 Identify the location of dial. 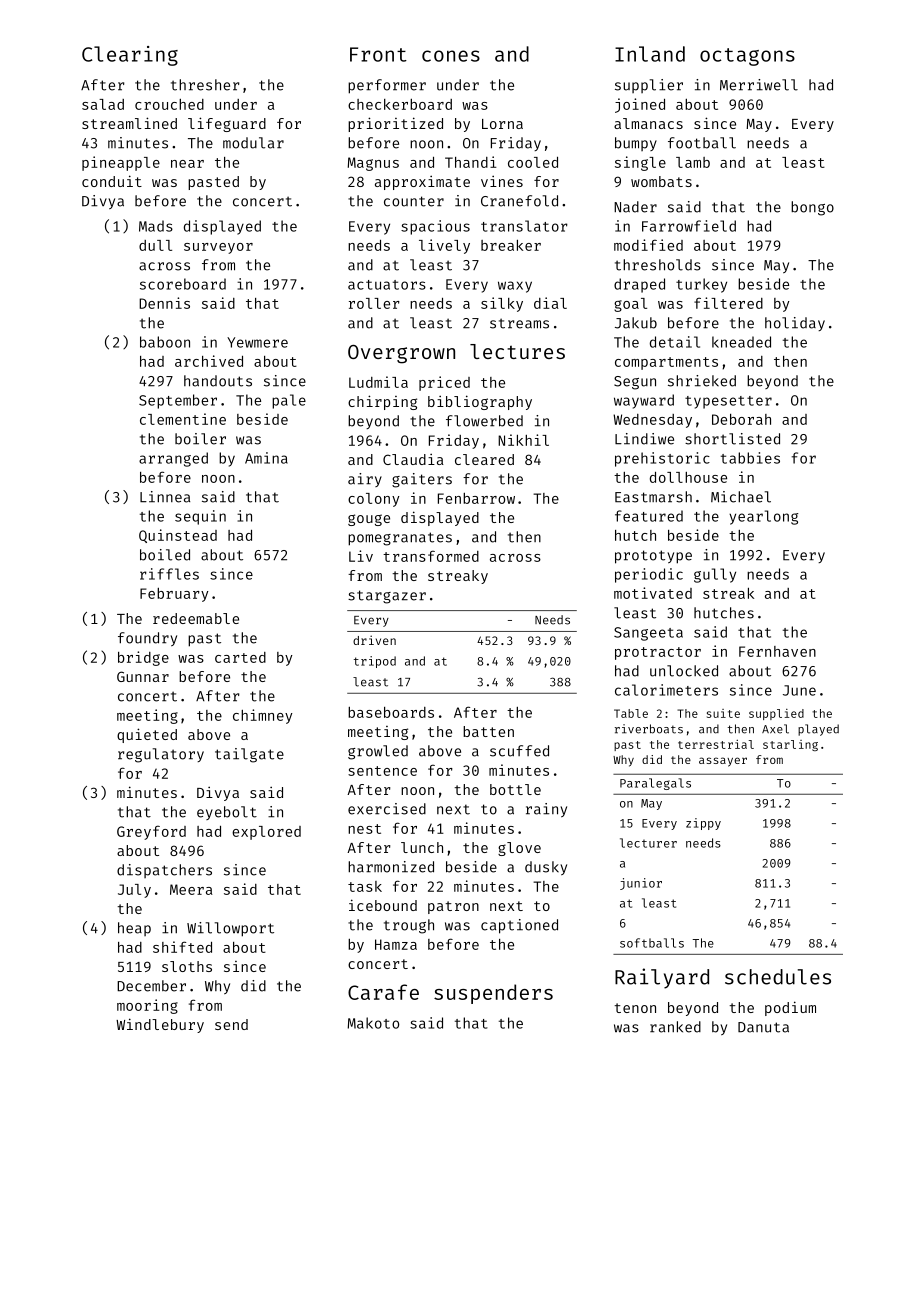
(550, 303).
